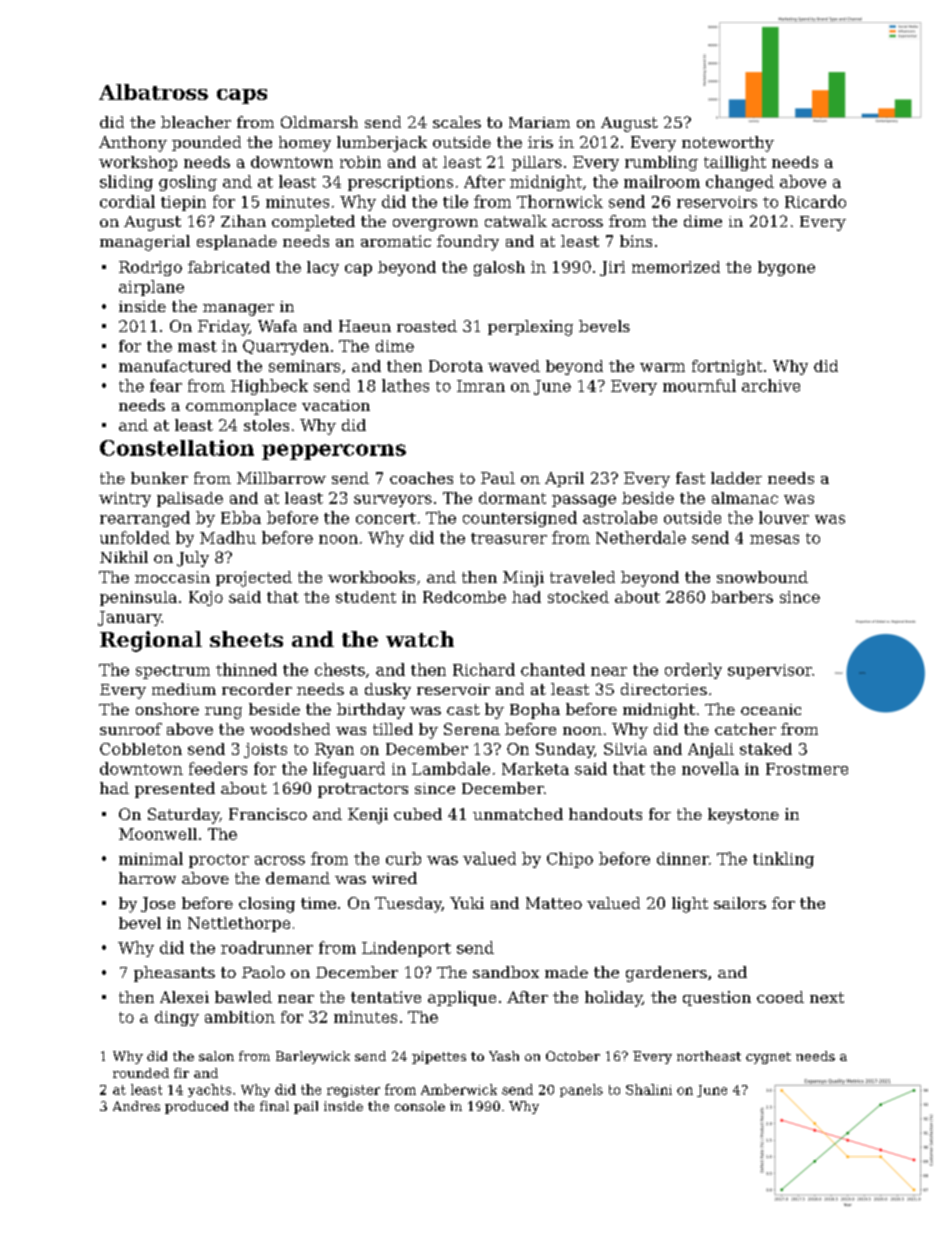 The width and height of the screenshot is (952, 1233). Describe the element at coordinates (406, 949) in the screenshot. I see `Lindenport` at that location.
